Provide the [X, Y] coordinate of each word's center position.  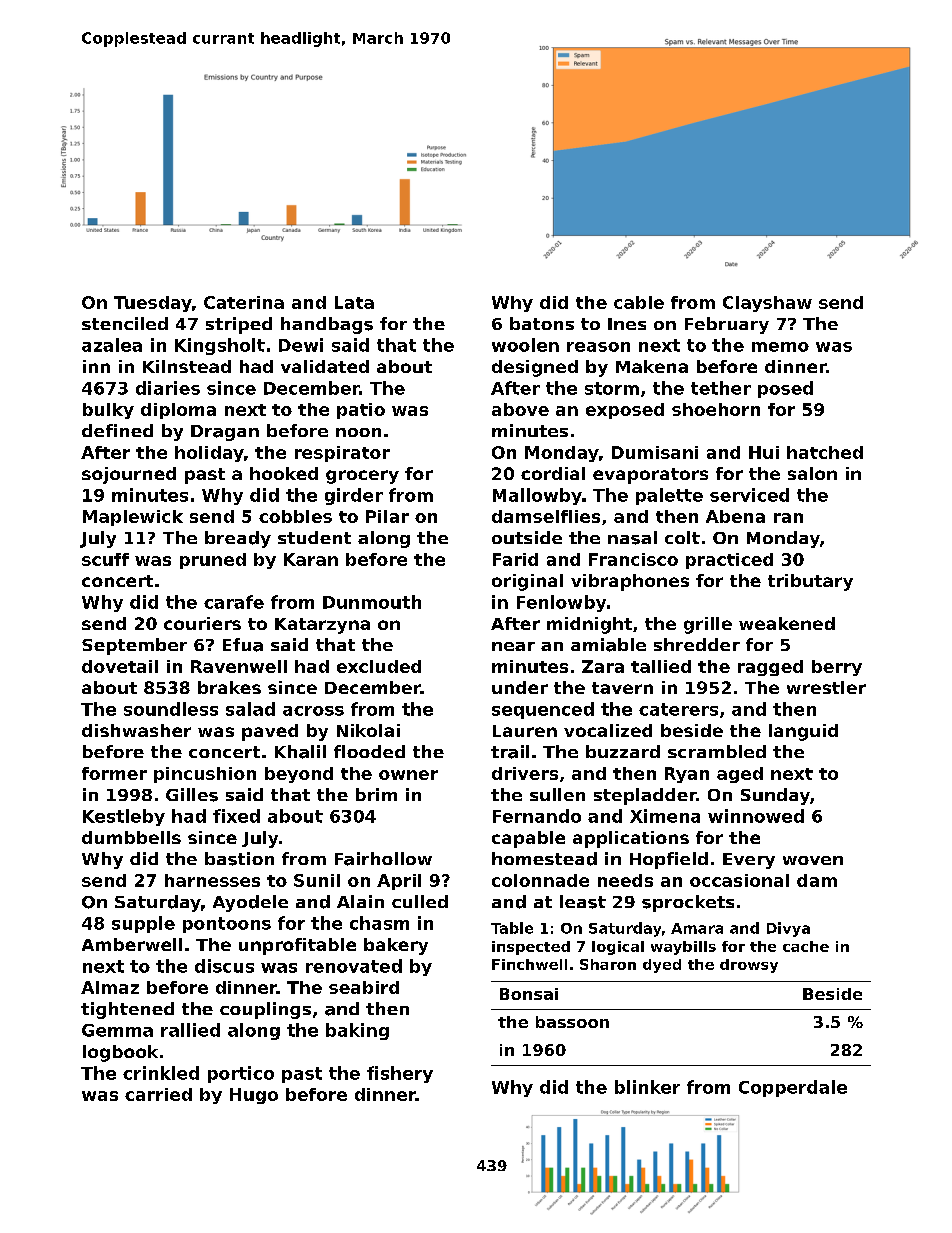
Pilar [387, 516]
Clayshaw [767, 304]
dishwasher [136, 730]
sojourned [129, 475]
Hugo [254, 1096]
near [513, 646]
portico [241, 1074]
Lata [354, 302]
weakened [787, 623]
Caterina [244, 302]
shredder [697, 644]
